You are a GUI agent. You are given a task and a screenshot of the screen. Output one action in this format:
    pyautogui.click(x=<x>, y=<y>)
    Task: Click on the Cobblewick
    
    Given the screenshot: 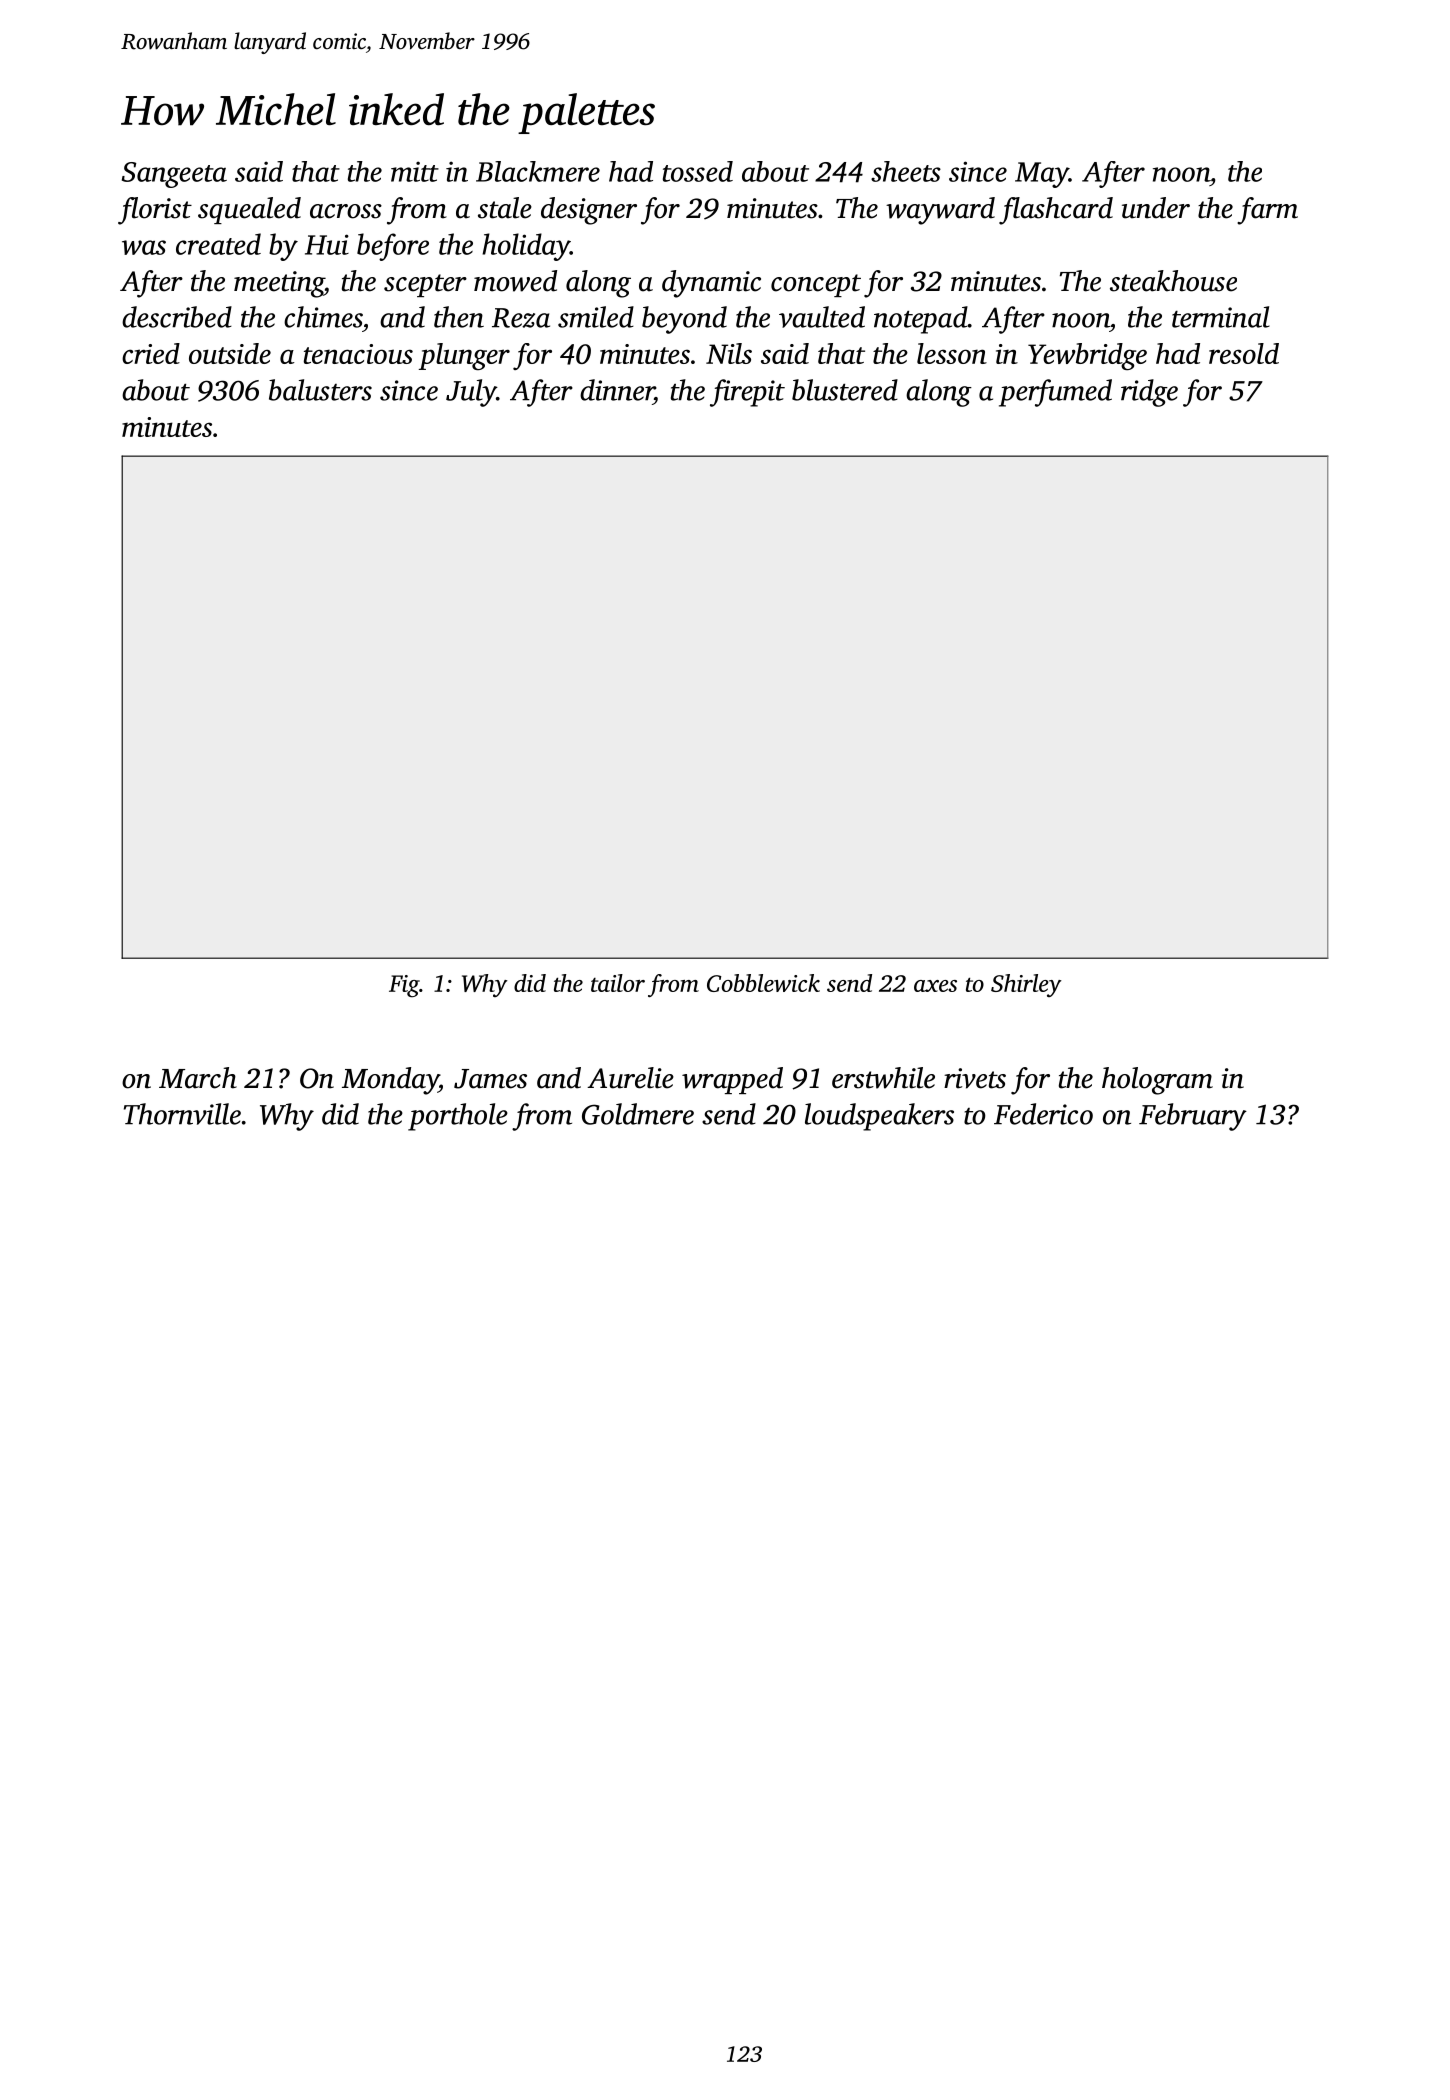 What is the action you would take?
    pyautogui.click(x=763, y=983)
